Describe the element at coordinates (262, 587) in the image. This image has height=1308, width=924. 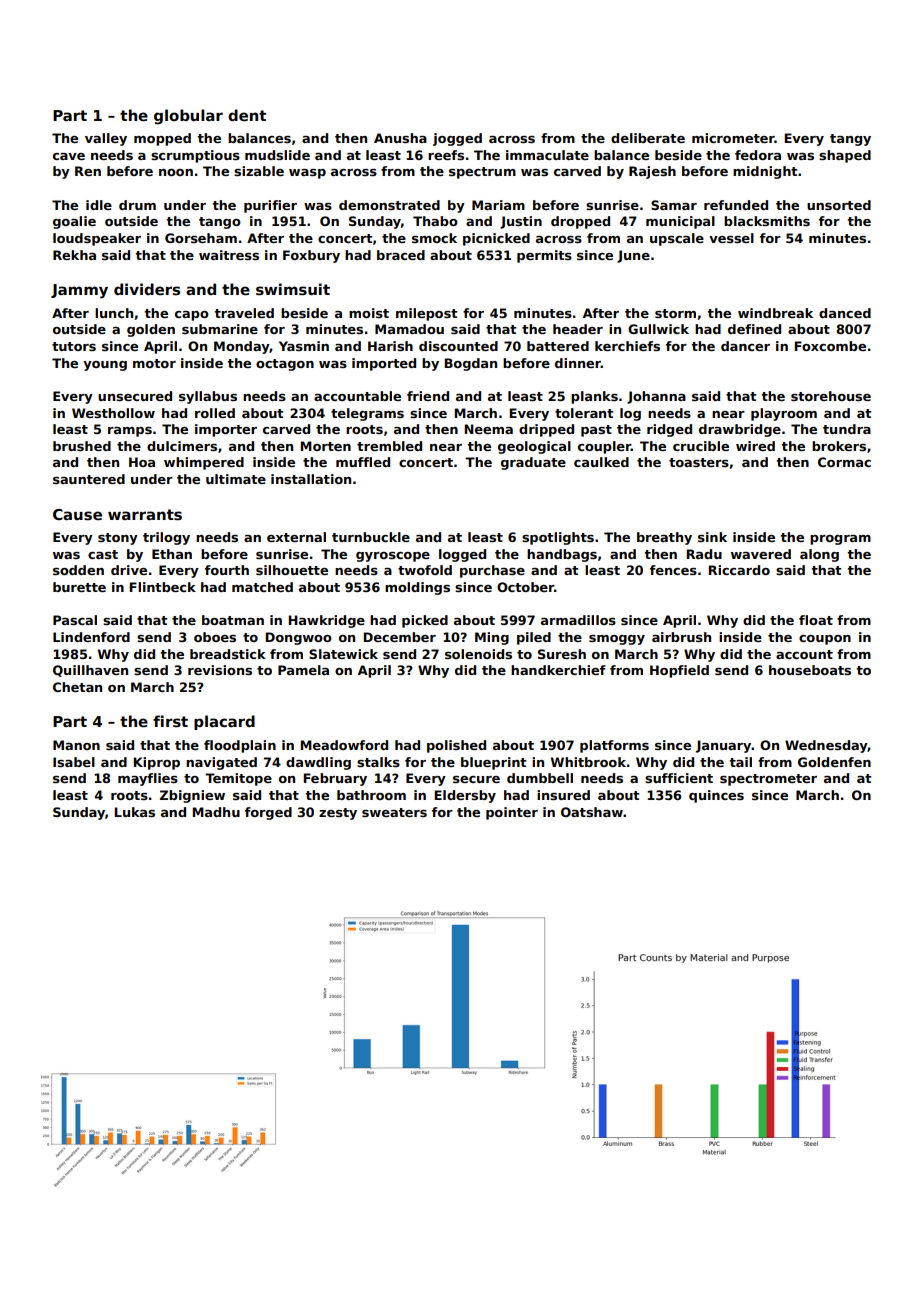
I see `matched` at that location.
